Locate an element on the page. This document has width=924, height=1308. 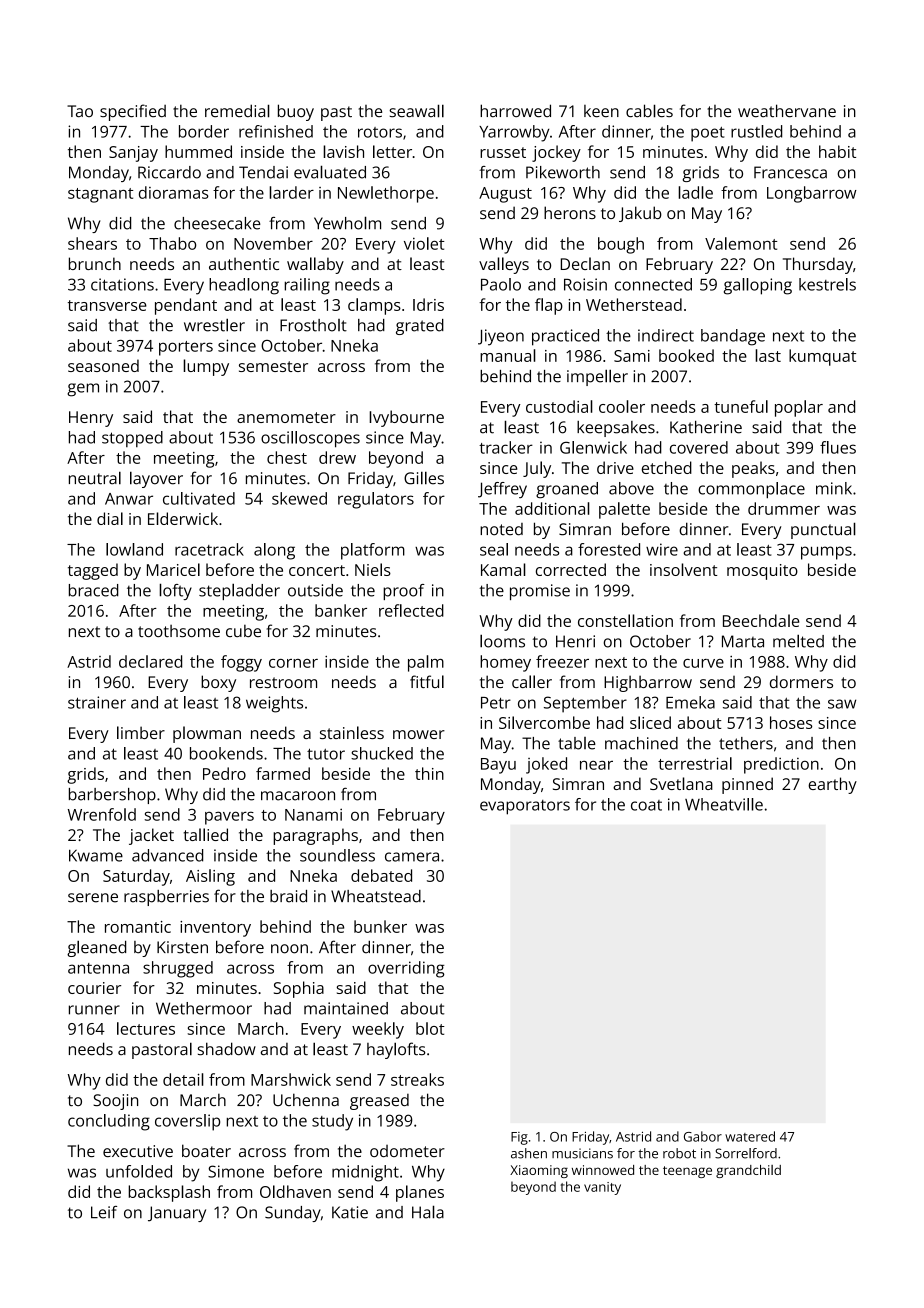
wallaby is located at coordinates (315, 265).
